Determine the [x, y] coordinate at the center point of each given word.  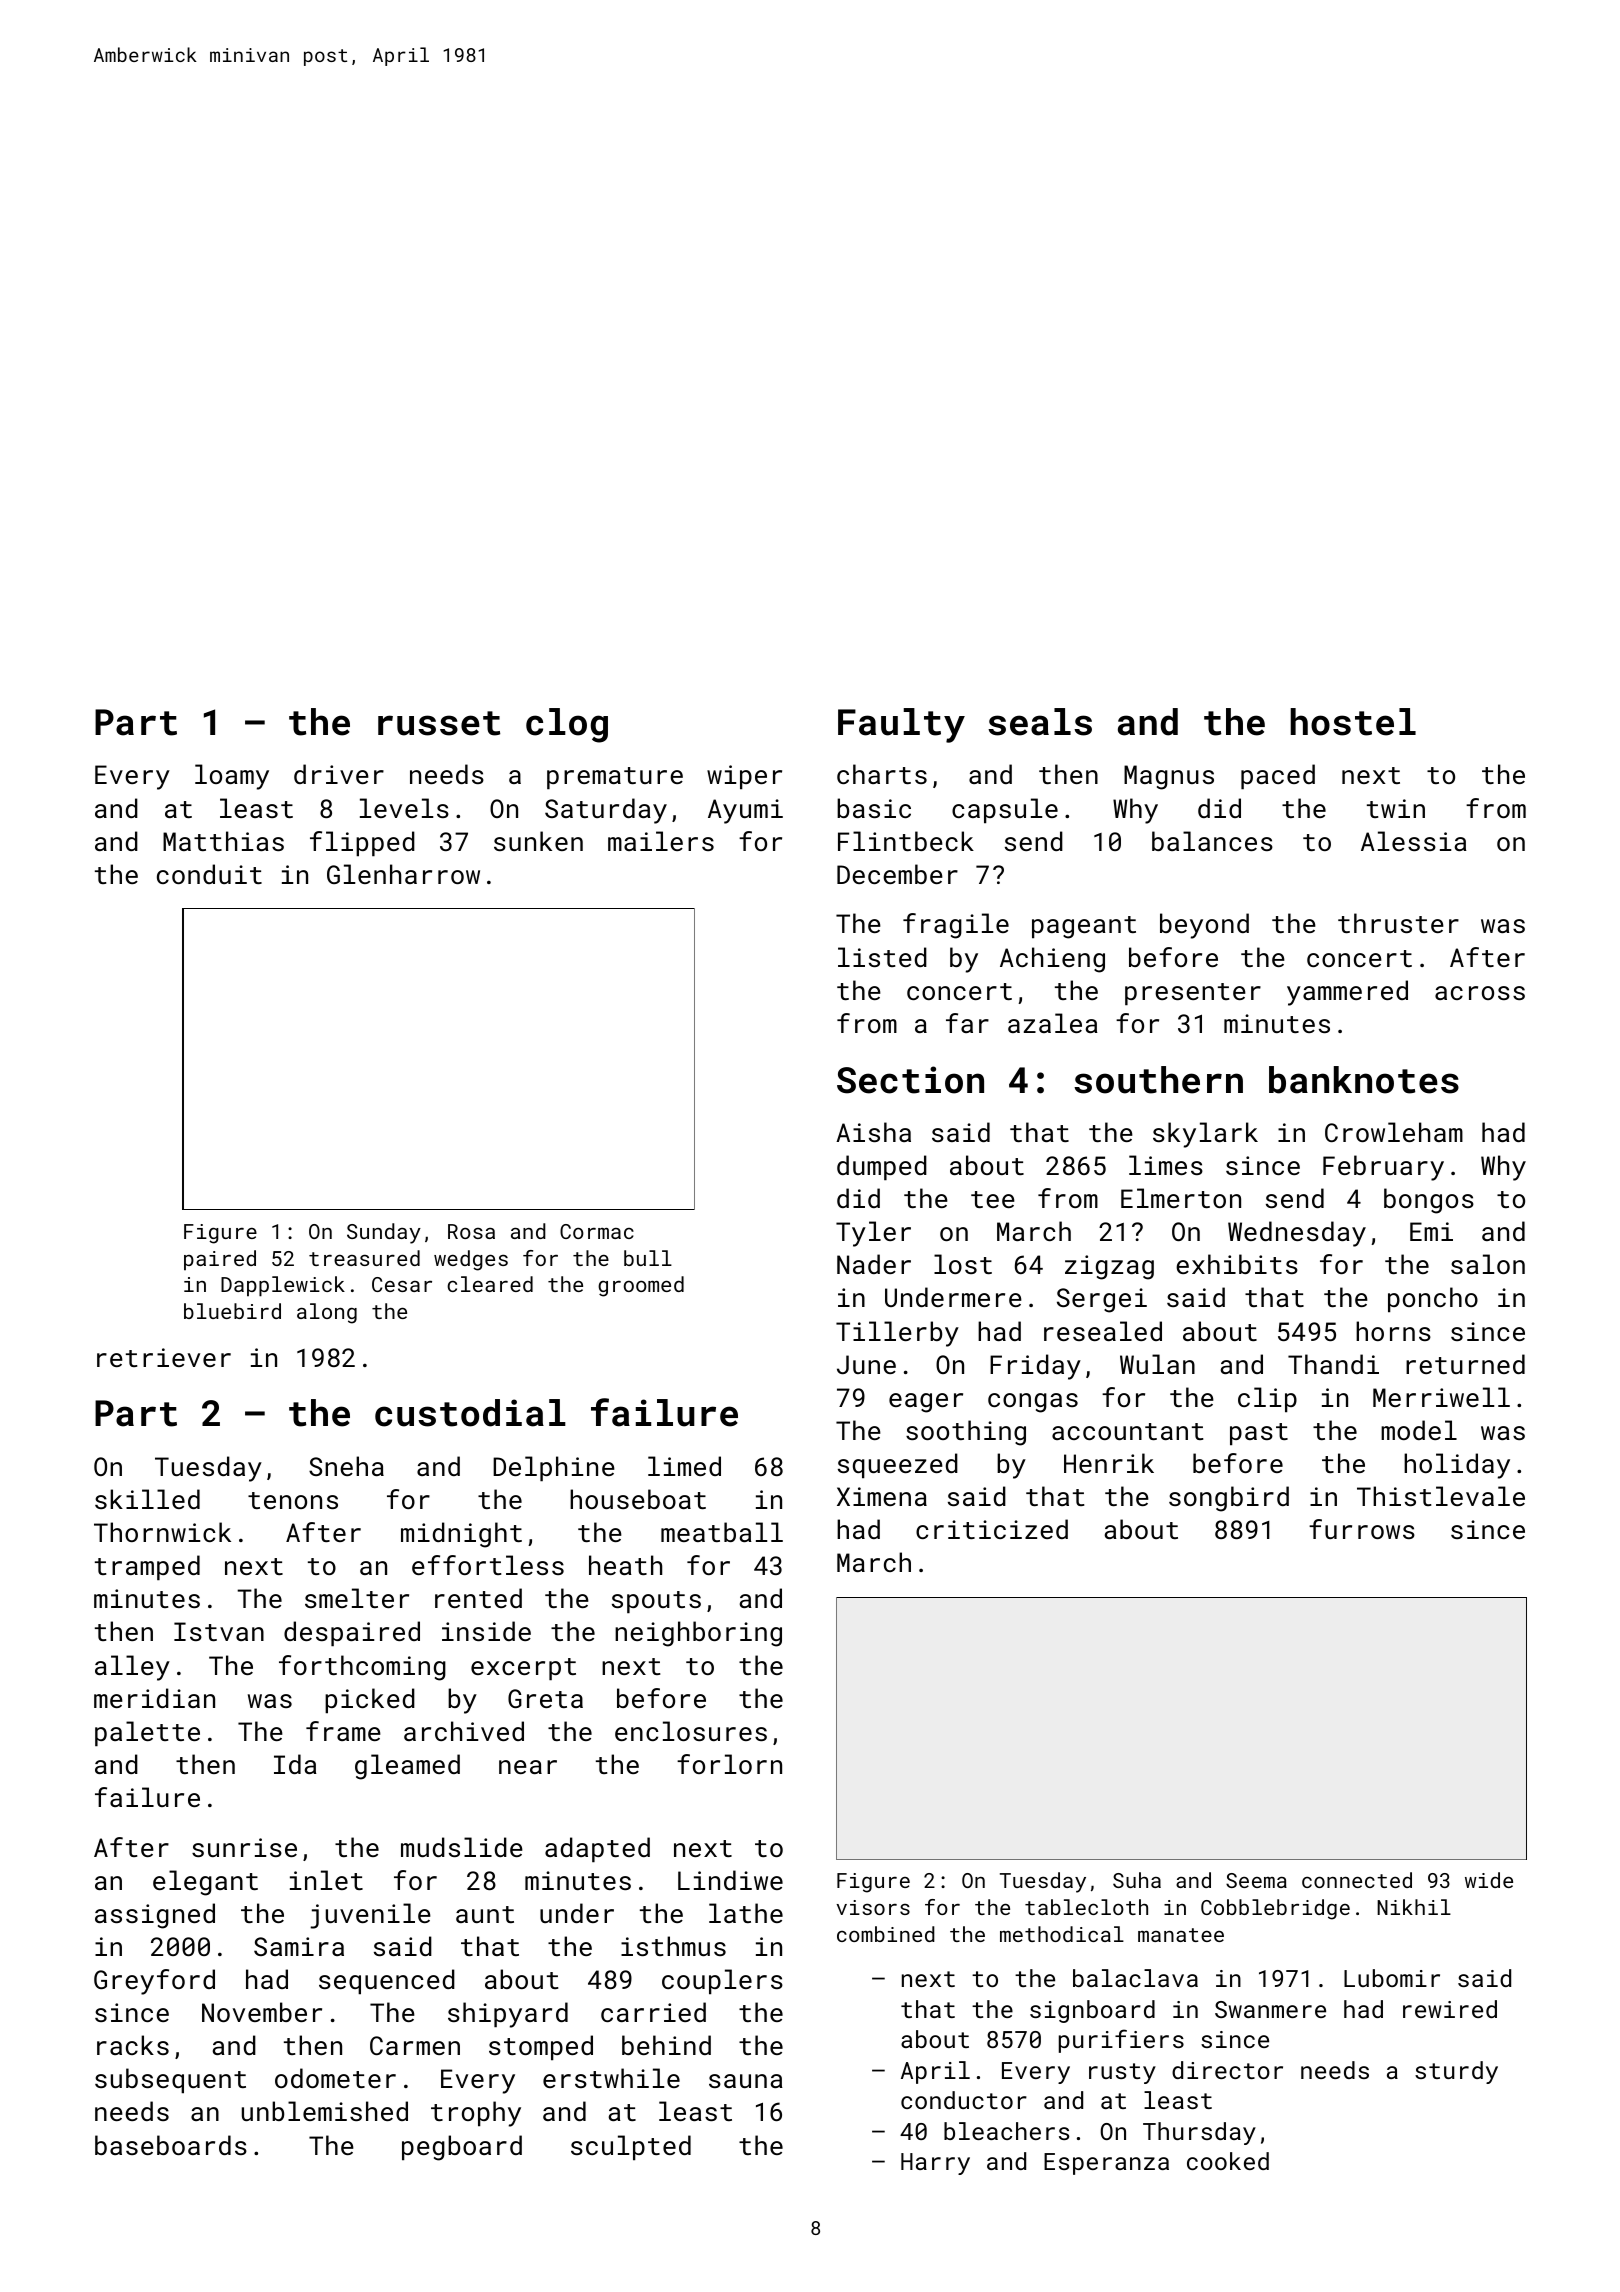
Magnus [1169, 777]
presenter [1193, 994]
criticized [992, 1529]
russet [439, 723]
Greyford [154, 1982]
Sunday [384, 1233]
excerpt [523, 1669]
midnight [461, 1535]
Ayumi [745, 811]
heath [625, 1565]
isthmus [673, 1946]
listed [882, 957]
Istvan [219, 1631]
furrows [1362, 1529]
